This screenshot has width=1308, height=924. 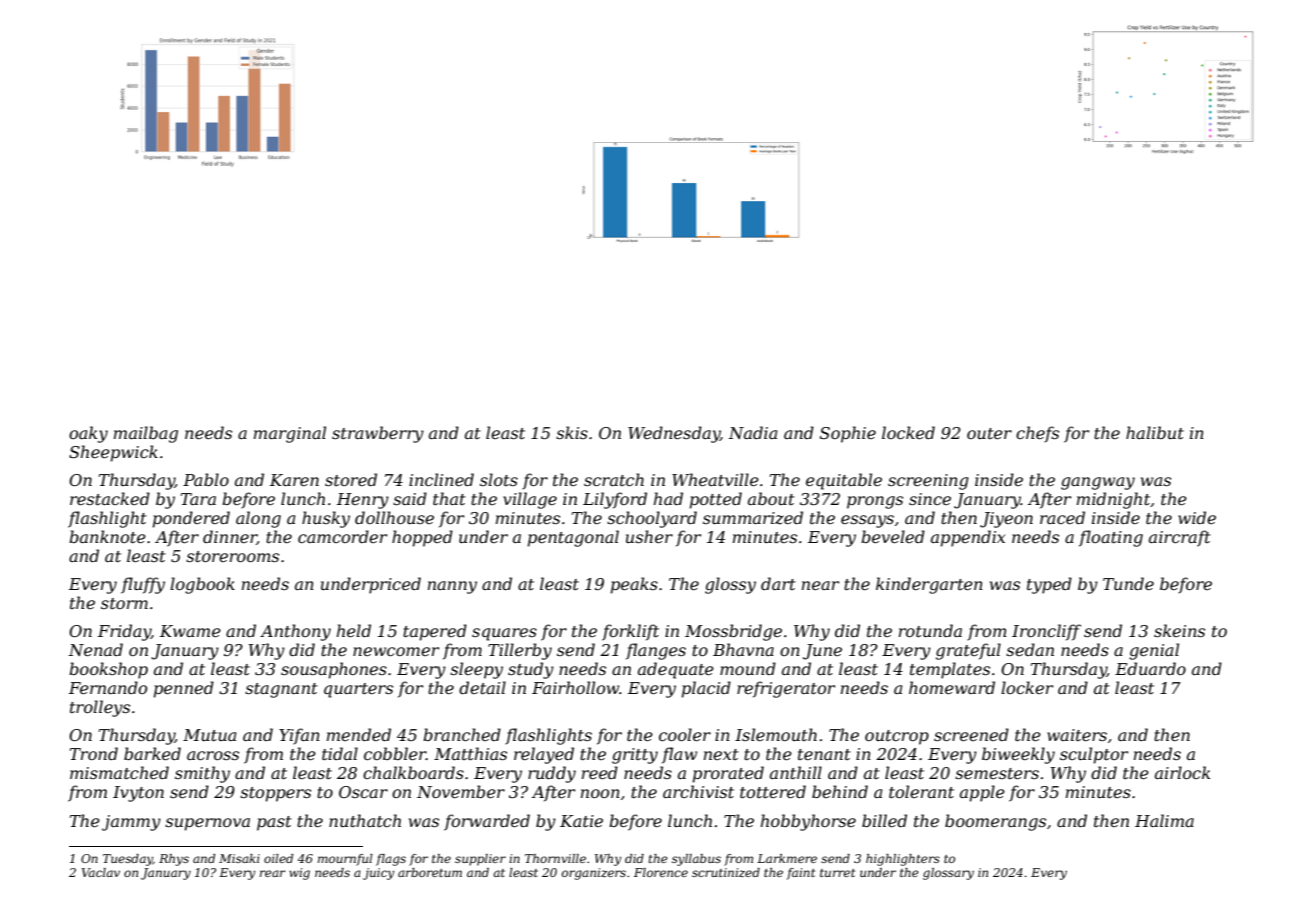 I want to click on marginal, so click(x=290, y=434).
